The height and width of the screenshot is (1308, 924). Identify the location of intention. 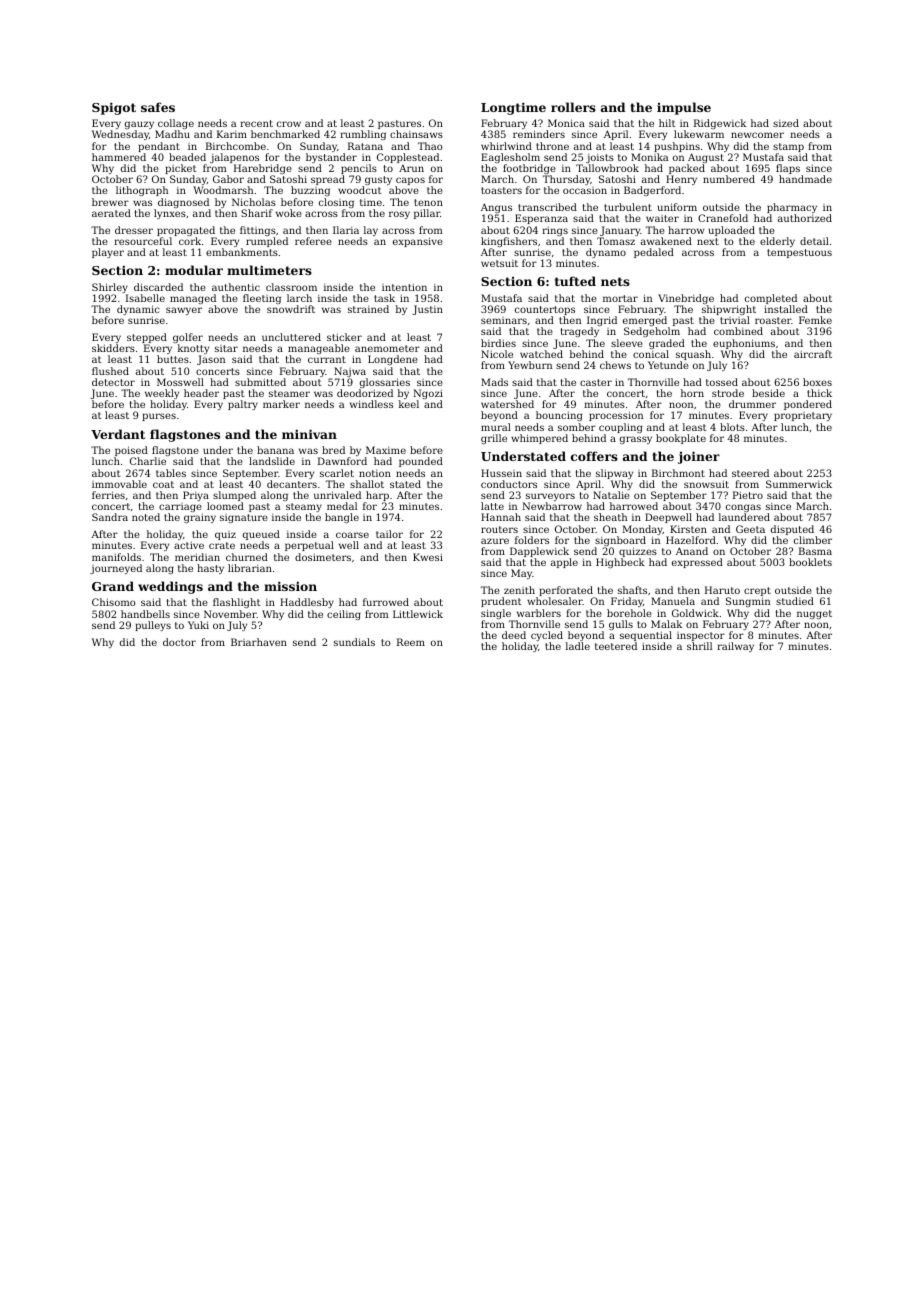
(404, 287).
